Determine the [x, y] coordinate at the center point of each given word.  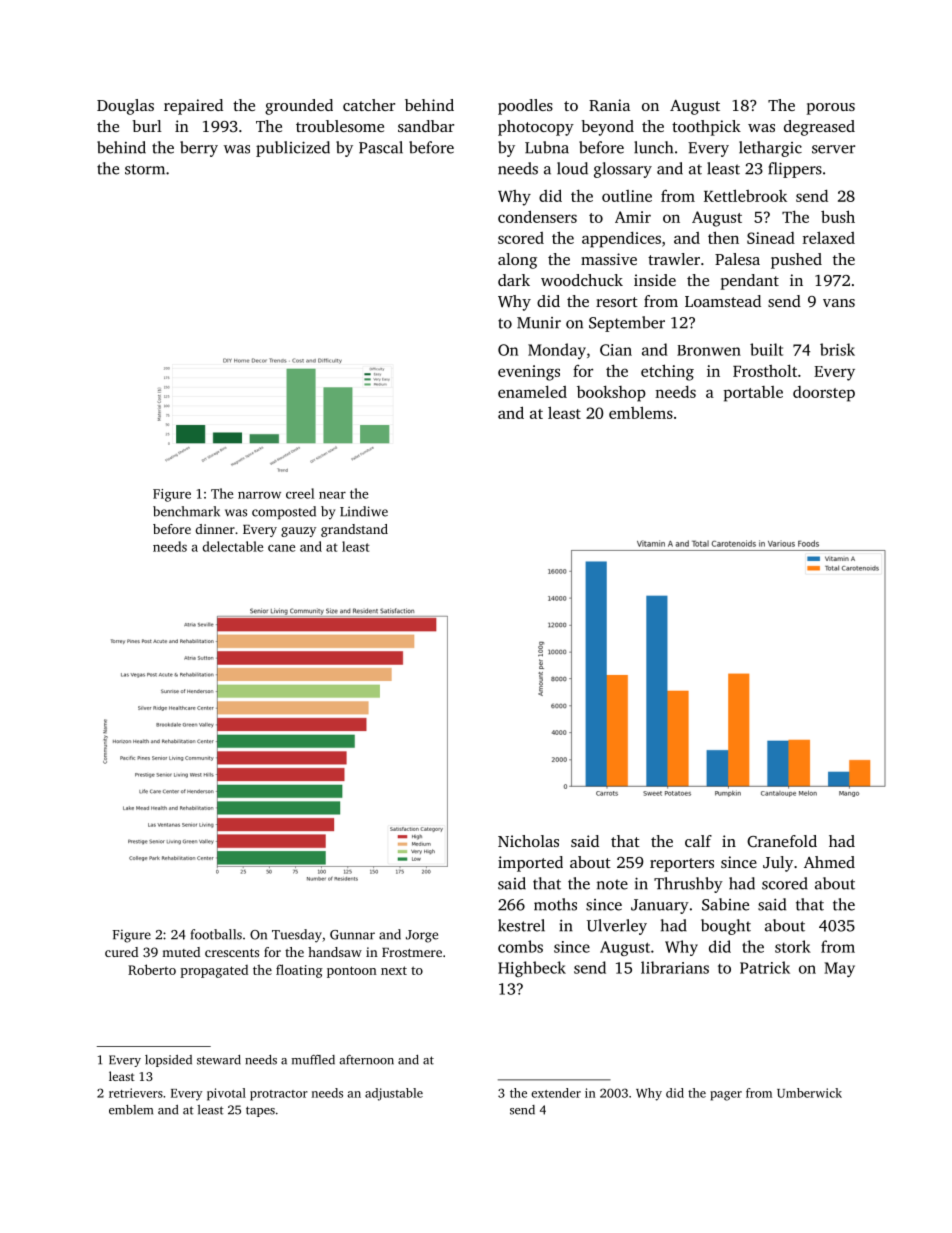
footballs [216, 934]
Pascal [381, 147]
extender [556, 1093]
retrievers [136, 1093]
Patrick [765, 967]
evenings [529, 373]
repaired [193, 107]
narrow [259, 495]
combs [520, 946]
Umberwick [809, 1093]
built [766, 349]
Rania [609, 105]
